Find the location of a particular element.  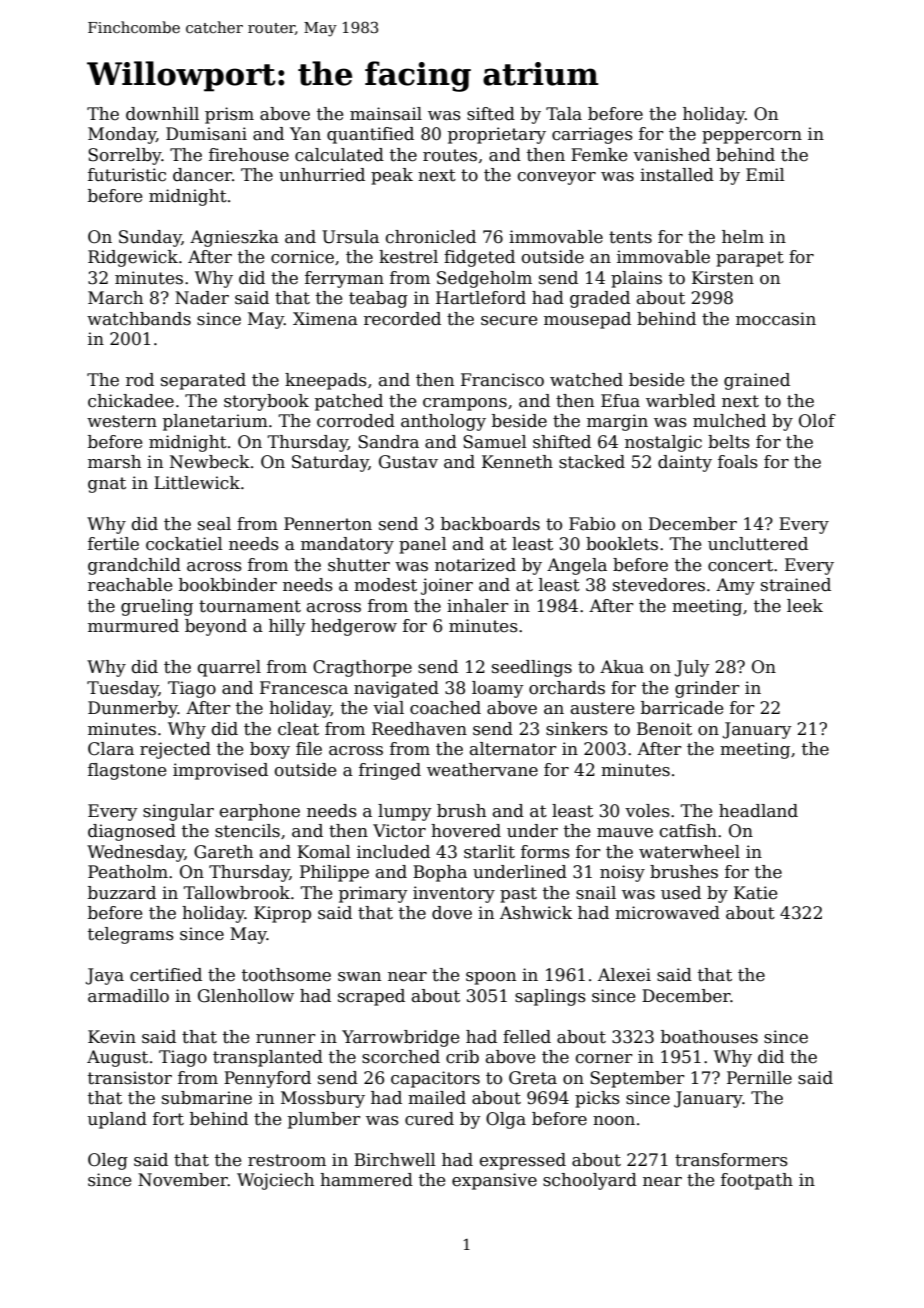

Oleg is located at coordinates (108, 1161).
